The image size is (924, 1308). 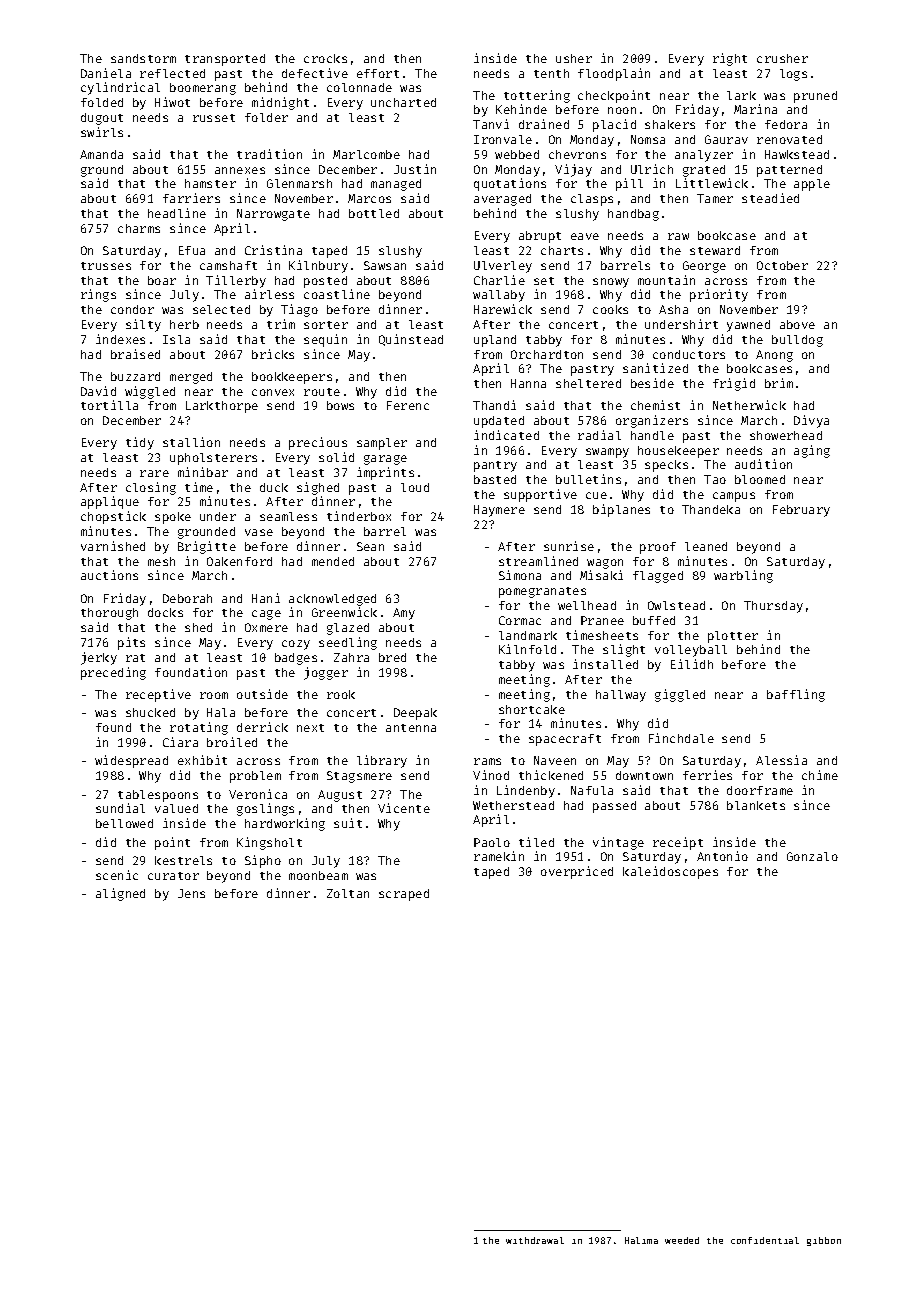 What do you see at coordinates (535, 1240) in the screenshot?
I see `withdrawal` at bounding box center [535, 1240].
